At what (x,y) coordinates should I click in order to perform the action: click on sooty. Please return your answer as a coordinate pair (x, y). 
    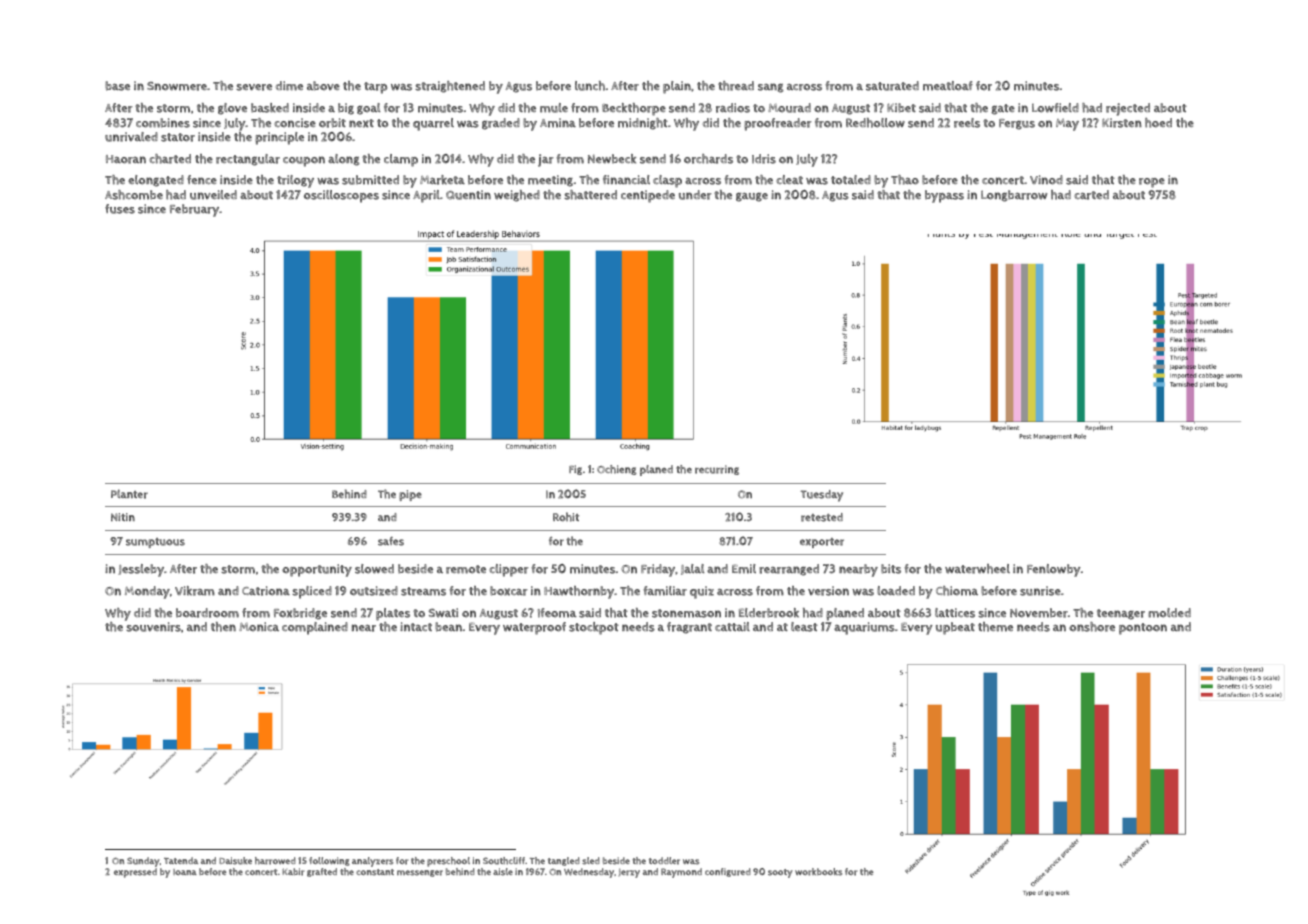
    Looking at the image, I should click on (780, 873).
